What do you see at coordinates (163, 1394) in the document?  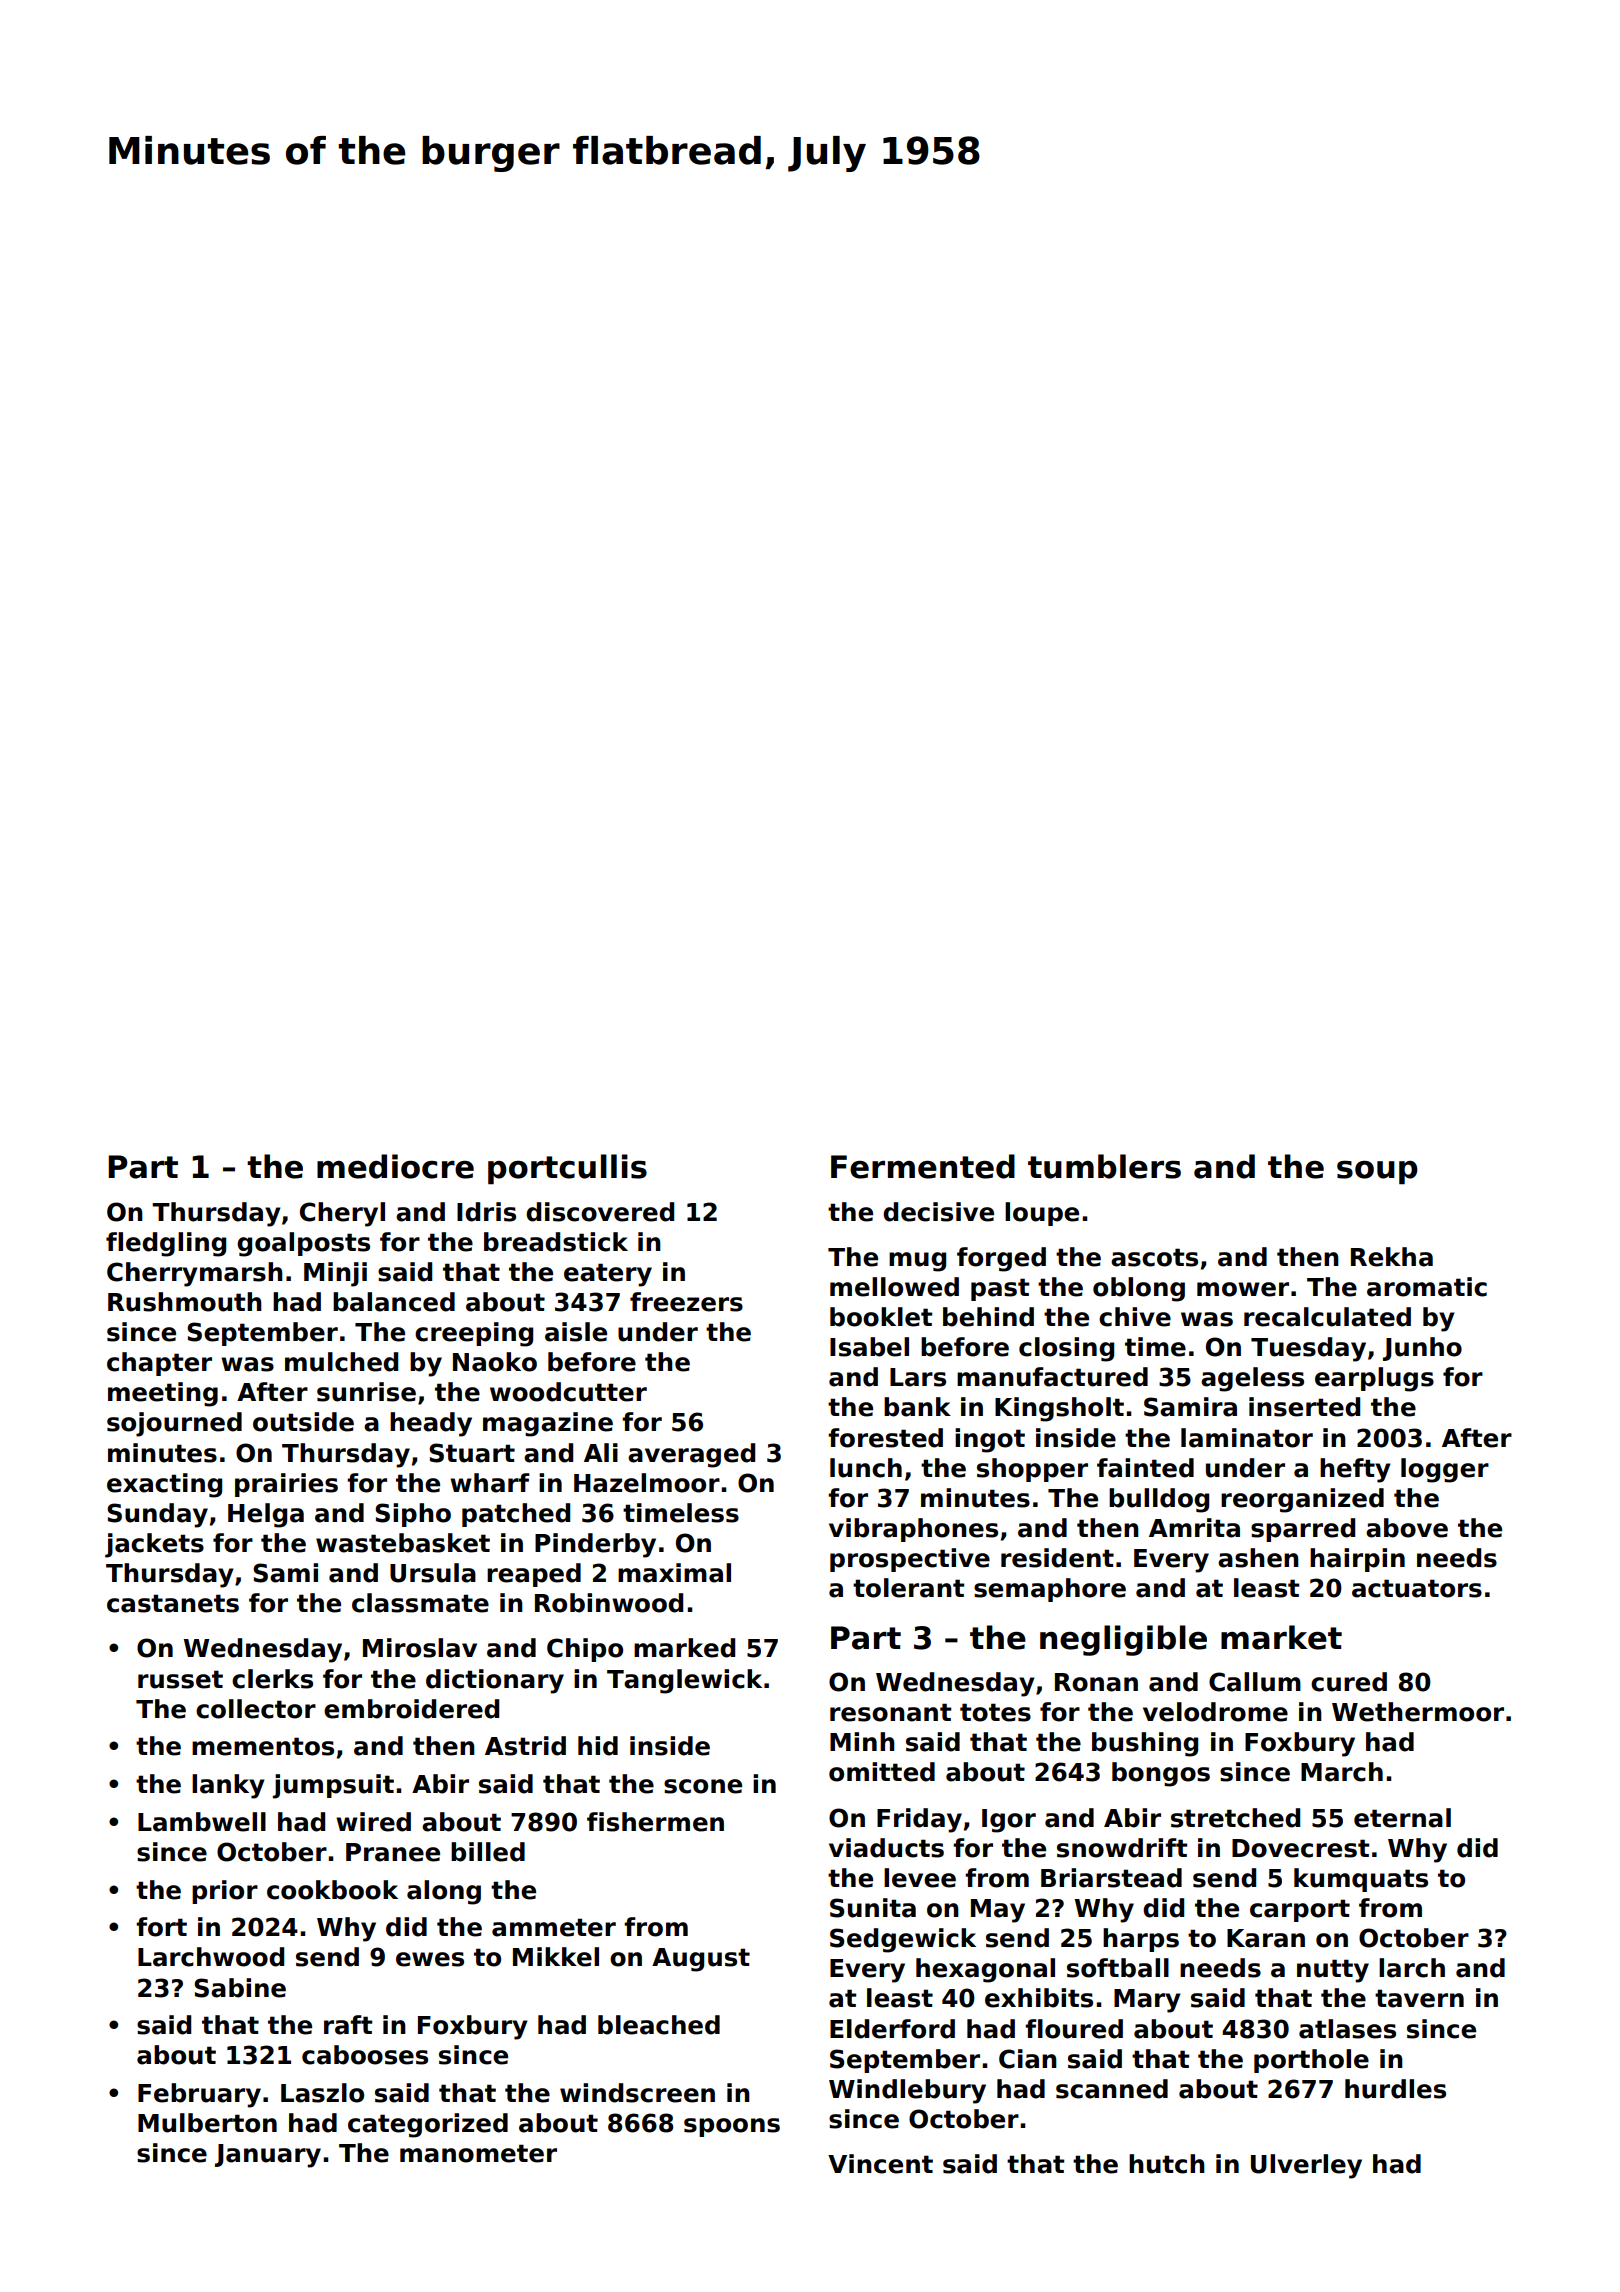 I see `meeting` at bounding box center [163, 1394].
